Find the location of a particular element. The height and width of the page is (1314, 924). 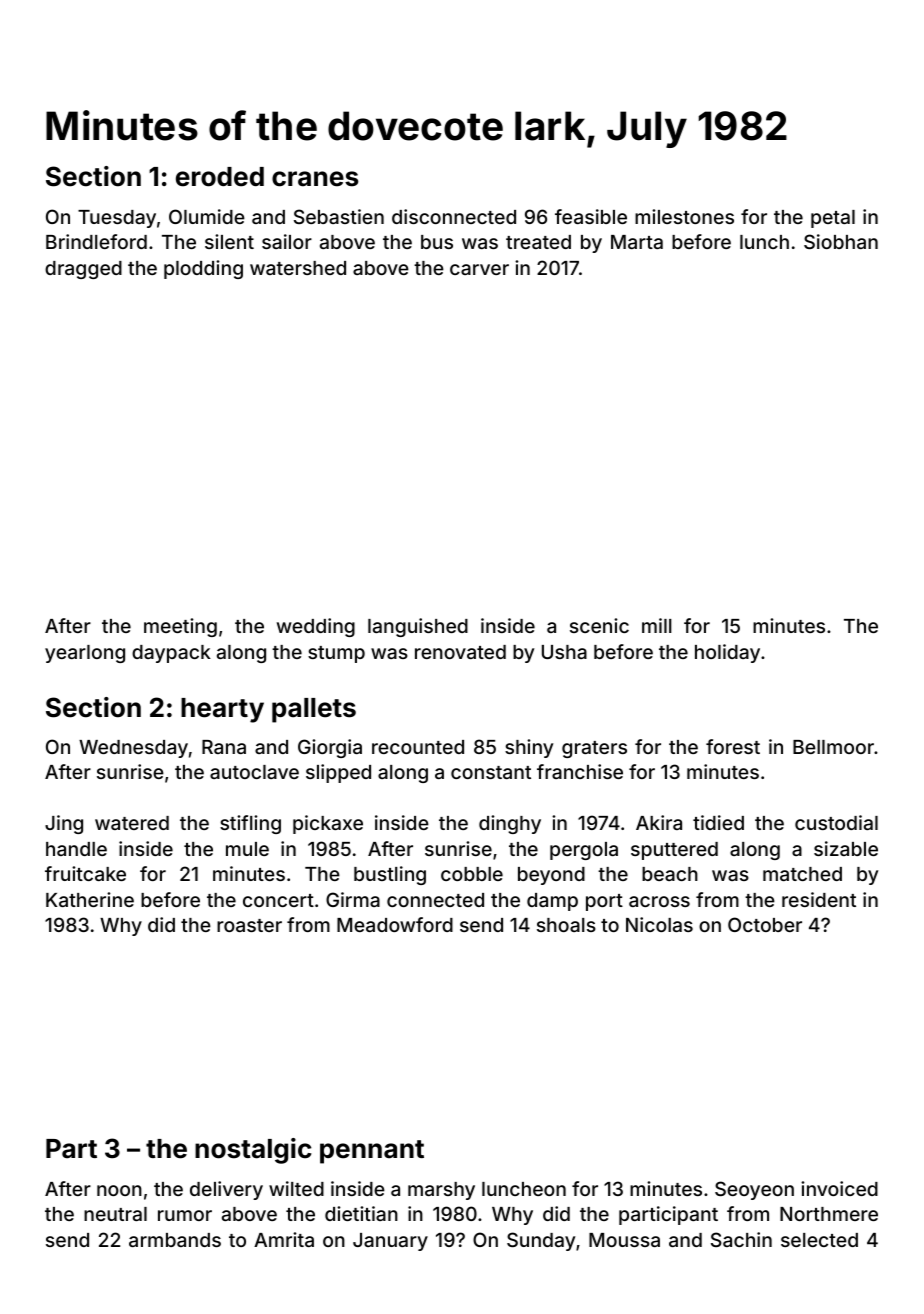

Bellmoor is located at coordinates (833, 747).
